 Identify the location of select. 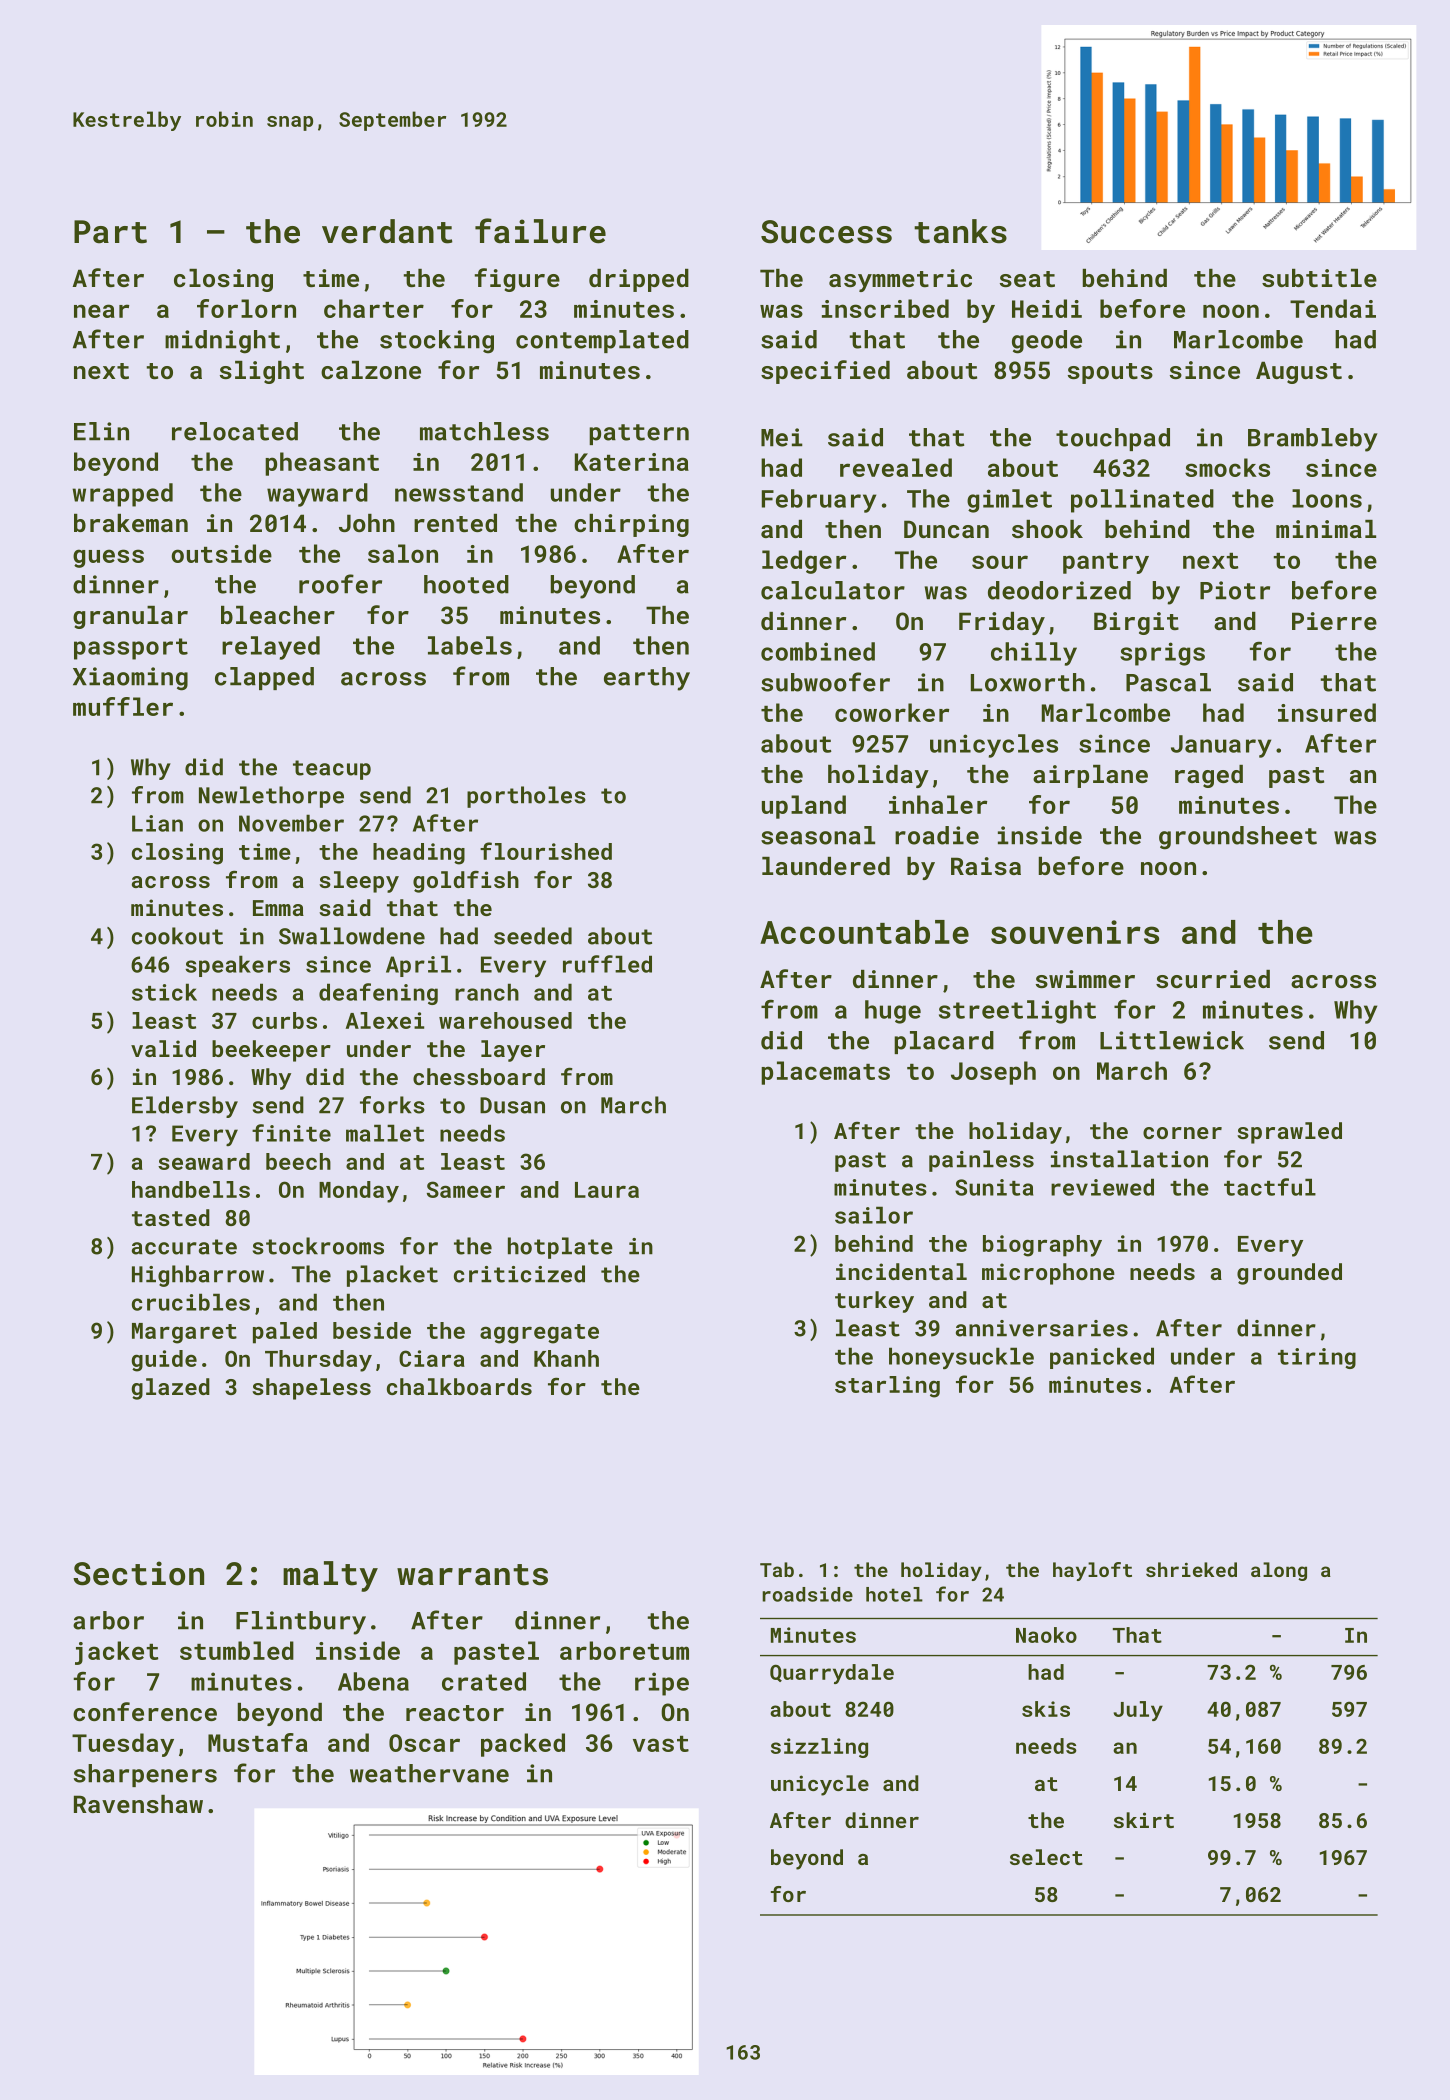
(1046, 1857).
